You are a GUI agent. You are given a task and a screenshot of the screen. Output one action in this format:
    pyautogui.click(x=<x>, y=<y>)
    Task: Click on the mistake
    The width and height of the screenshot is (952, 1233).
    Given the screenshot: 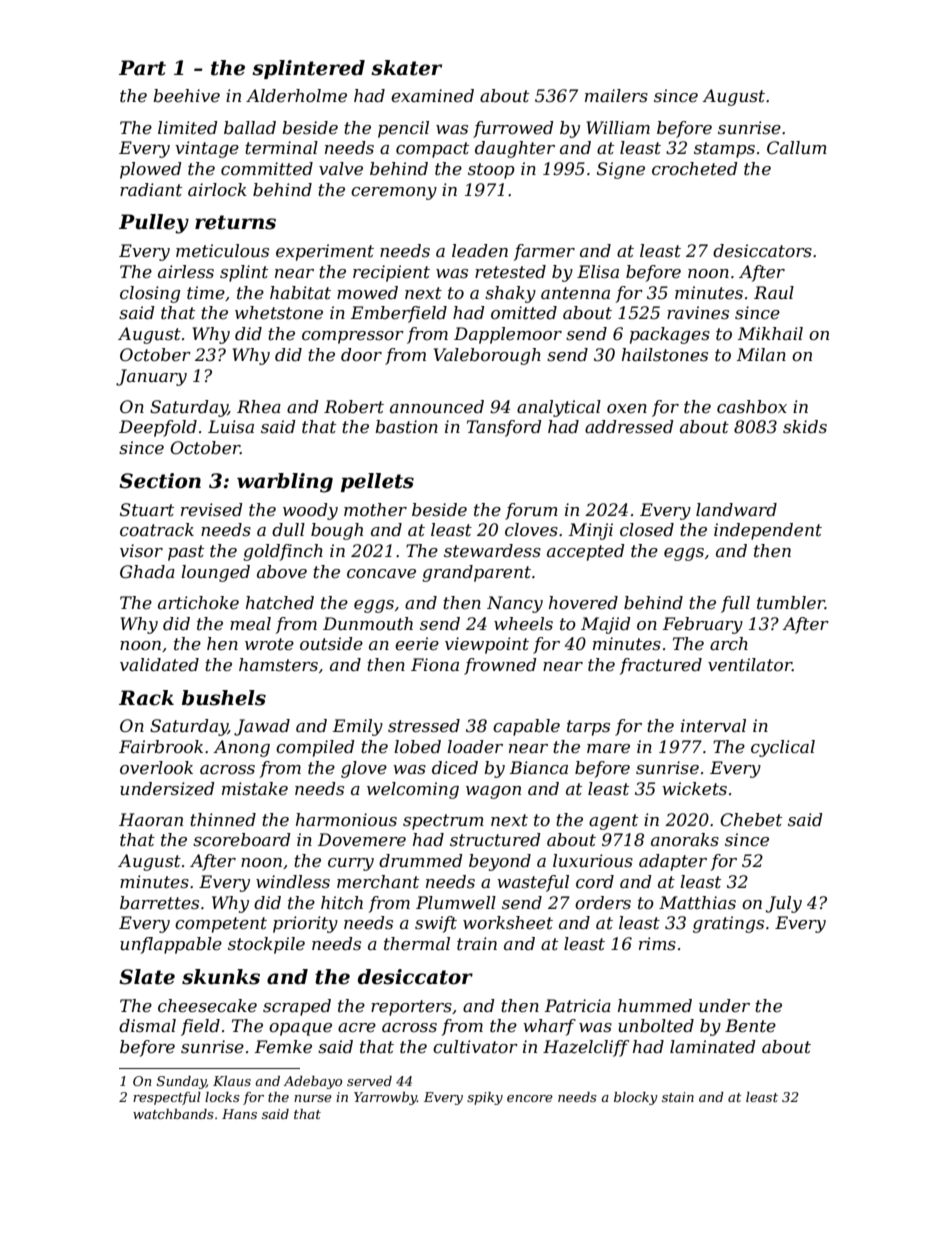 What is the action you would take?
    pyautogui.click(x=255, y=789)
